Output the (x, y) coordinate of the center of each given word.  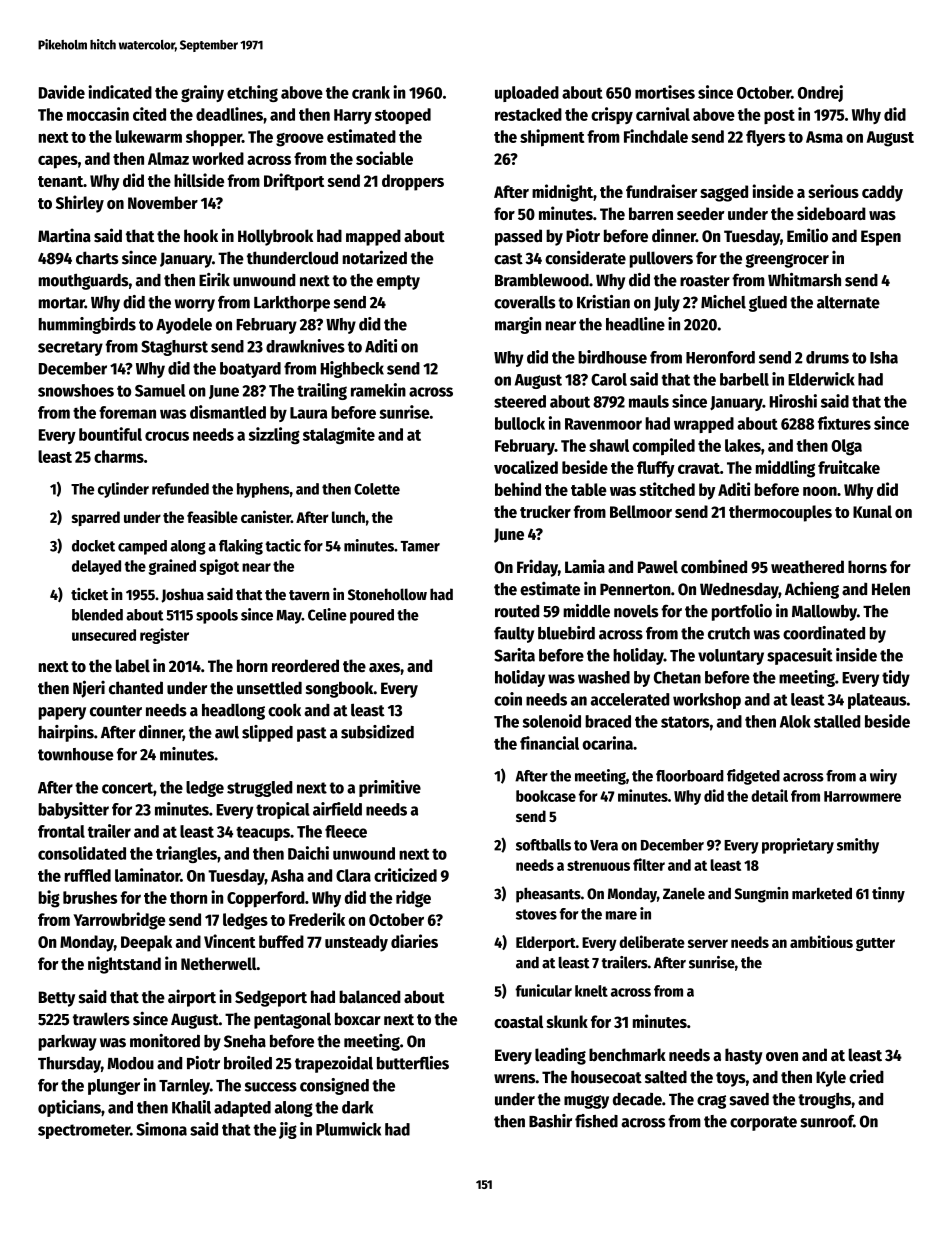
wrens (514, 1079)
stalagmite (339, 436)
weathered (807, 567)
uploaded (527, 94)
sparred (96, 518)
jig (288, 1130)
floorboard (690, 776)
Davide (62, 92)
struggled (260, 789)
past (312, 734)
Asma (824, 137)
